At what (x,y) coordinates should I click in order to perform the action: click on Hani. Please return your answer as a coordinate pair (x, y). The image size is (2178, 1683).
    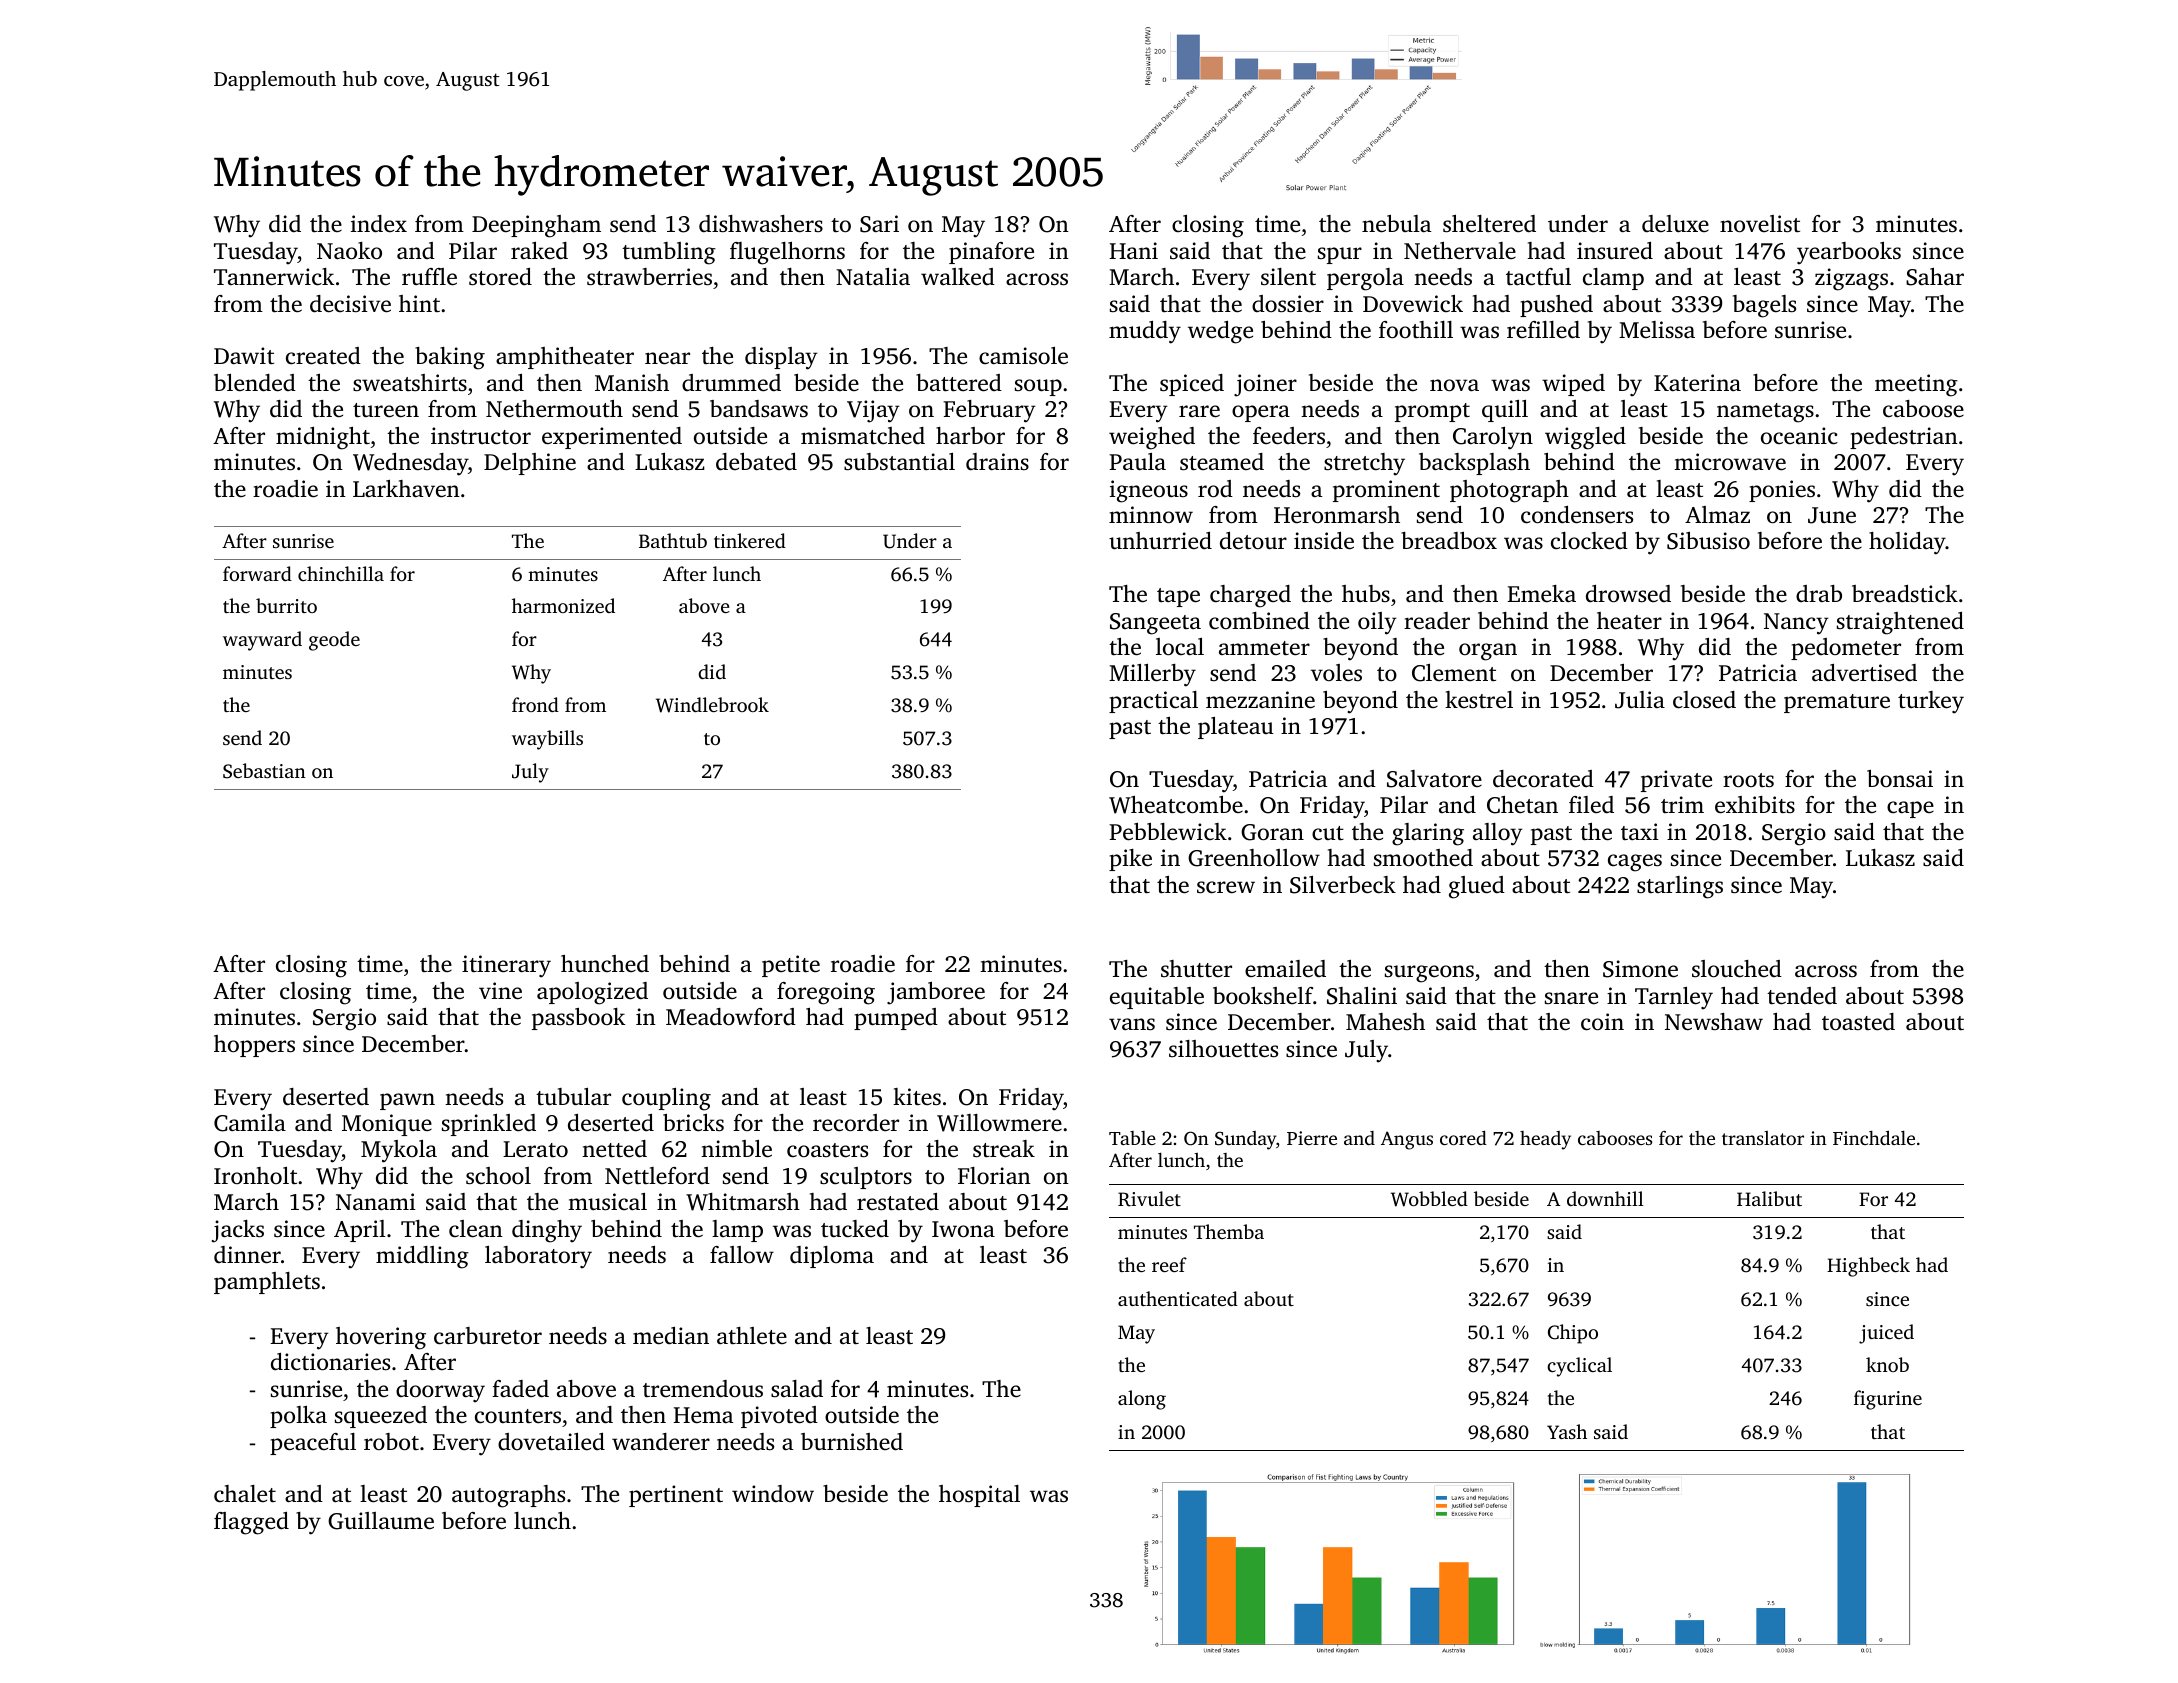
    Looking at the image, I should click on (1133, 250).
